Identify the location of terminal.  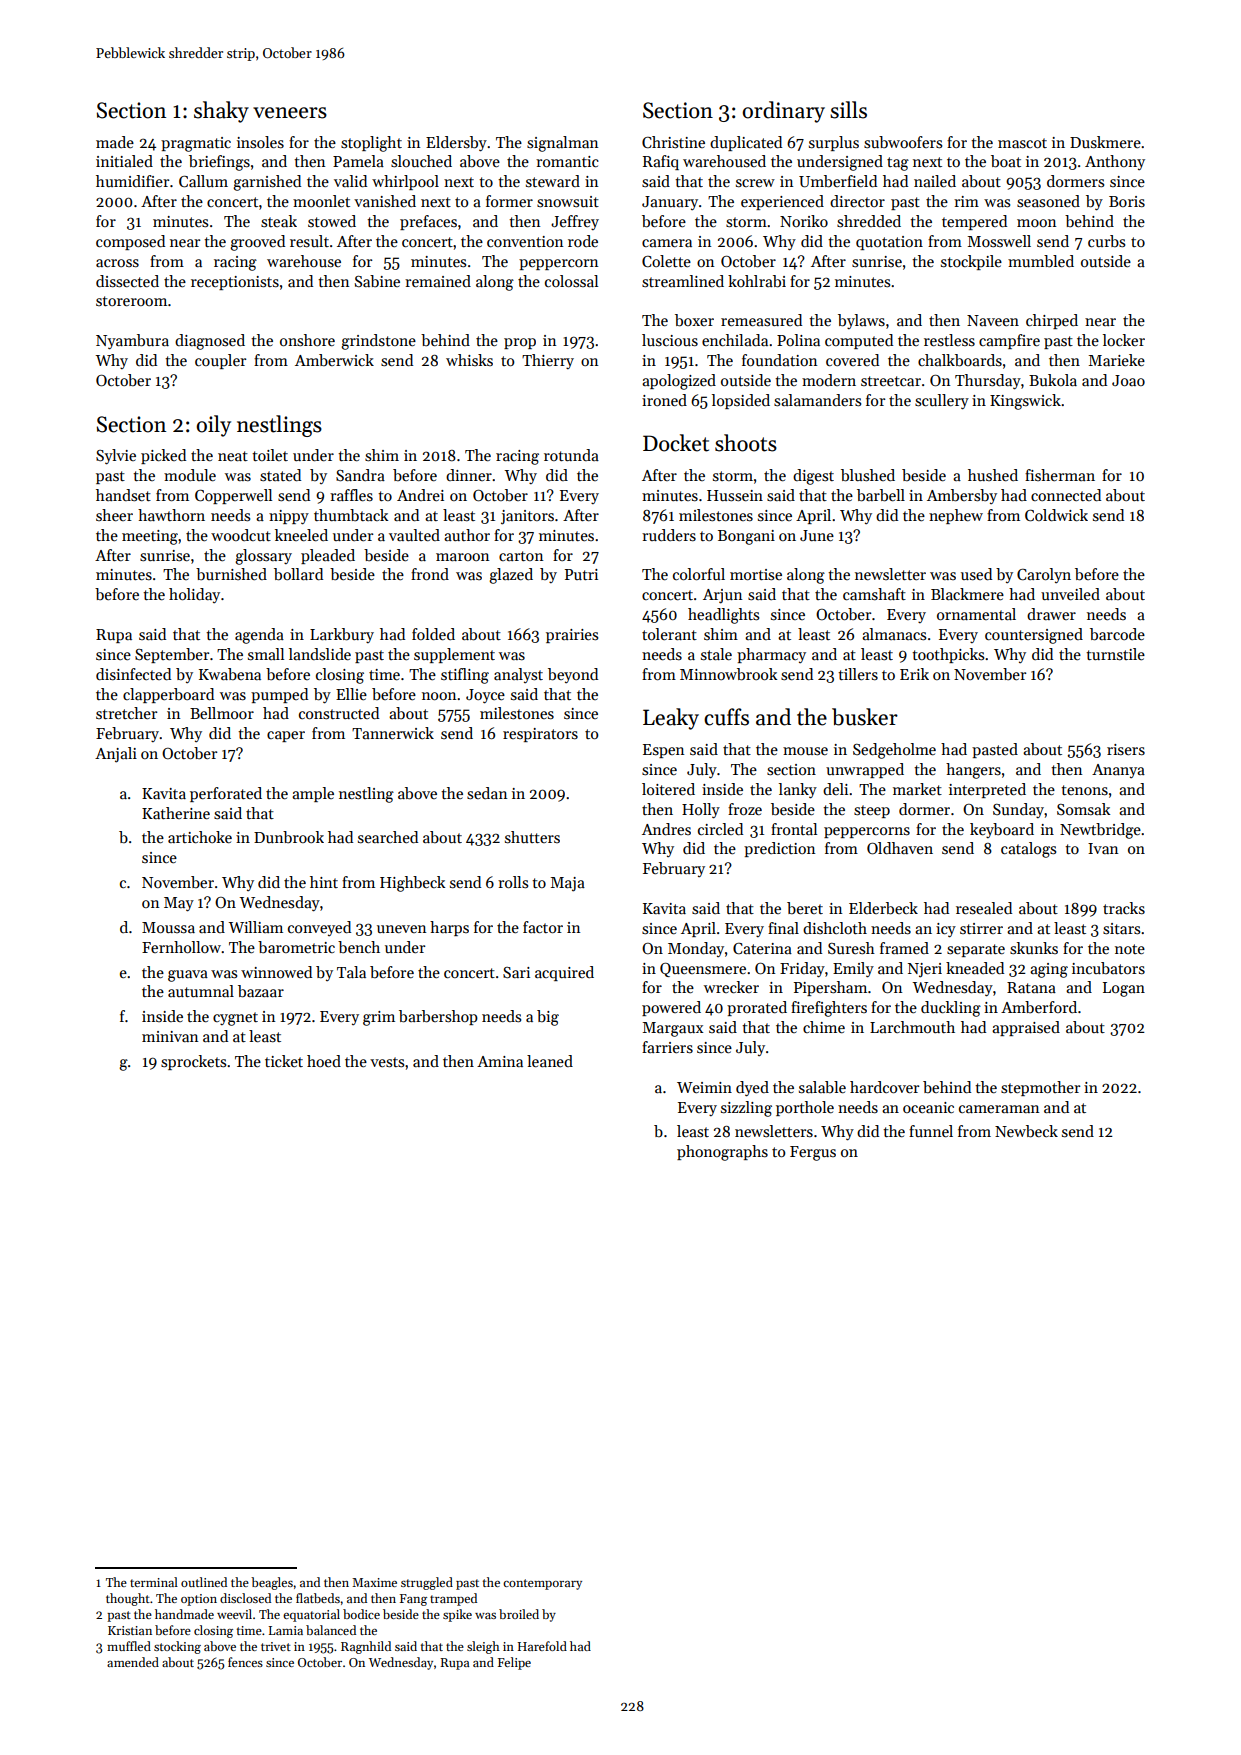
(154, 1582).
